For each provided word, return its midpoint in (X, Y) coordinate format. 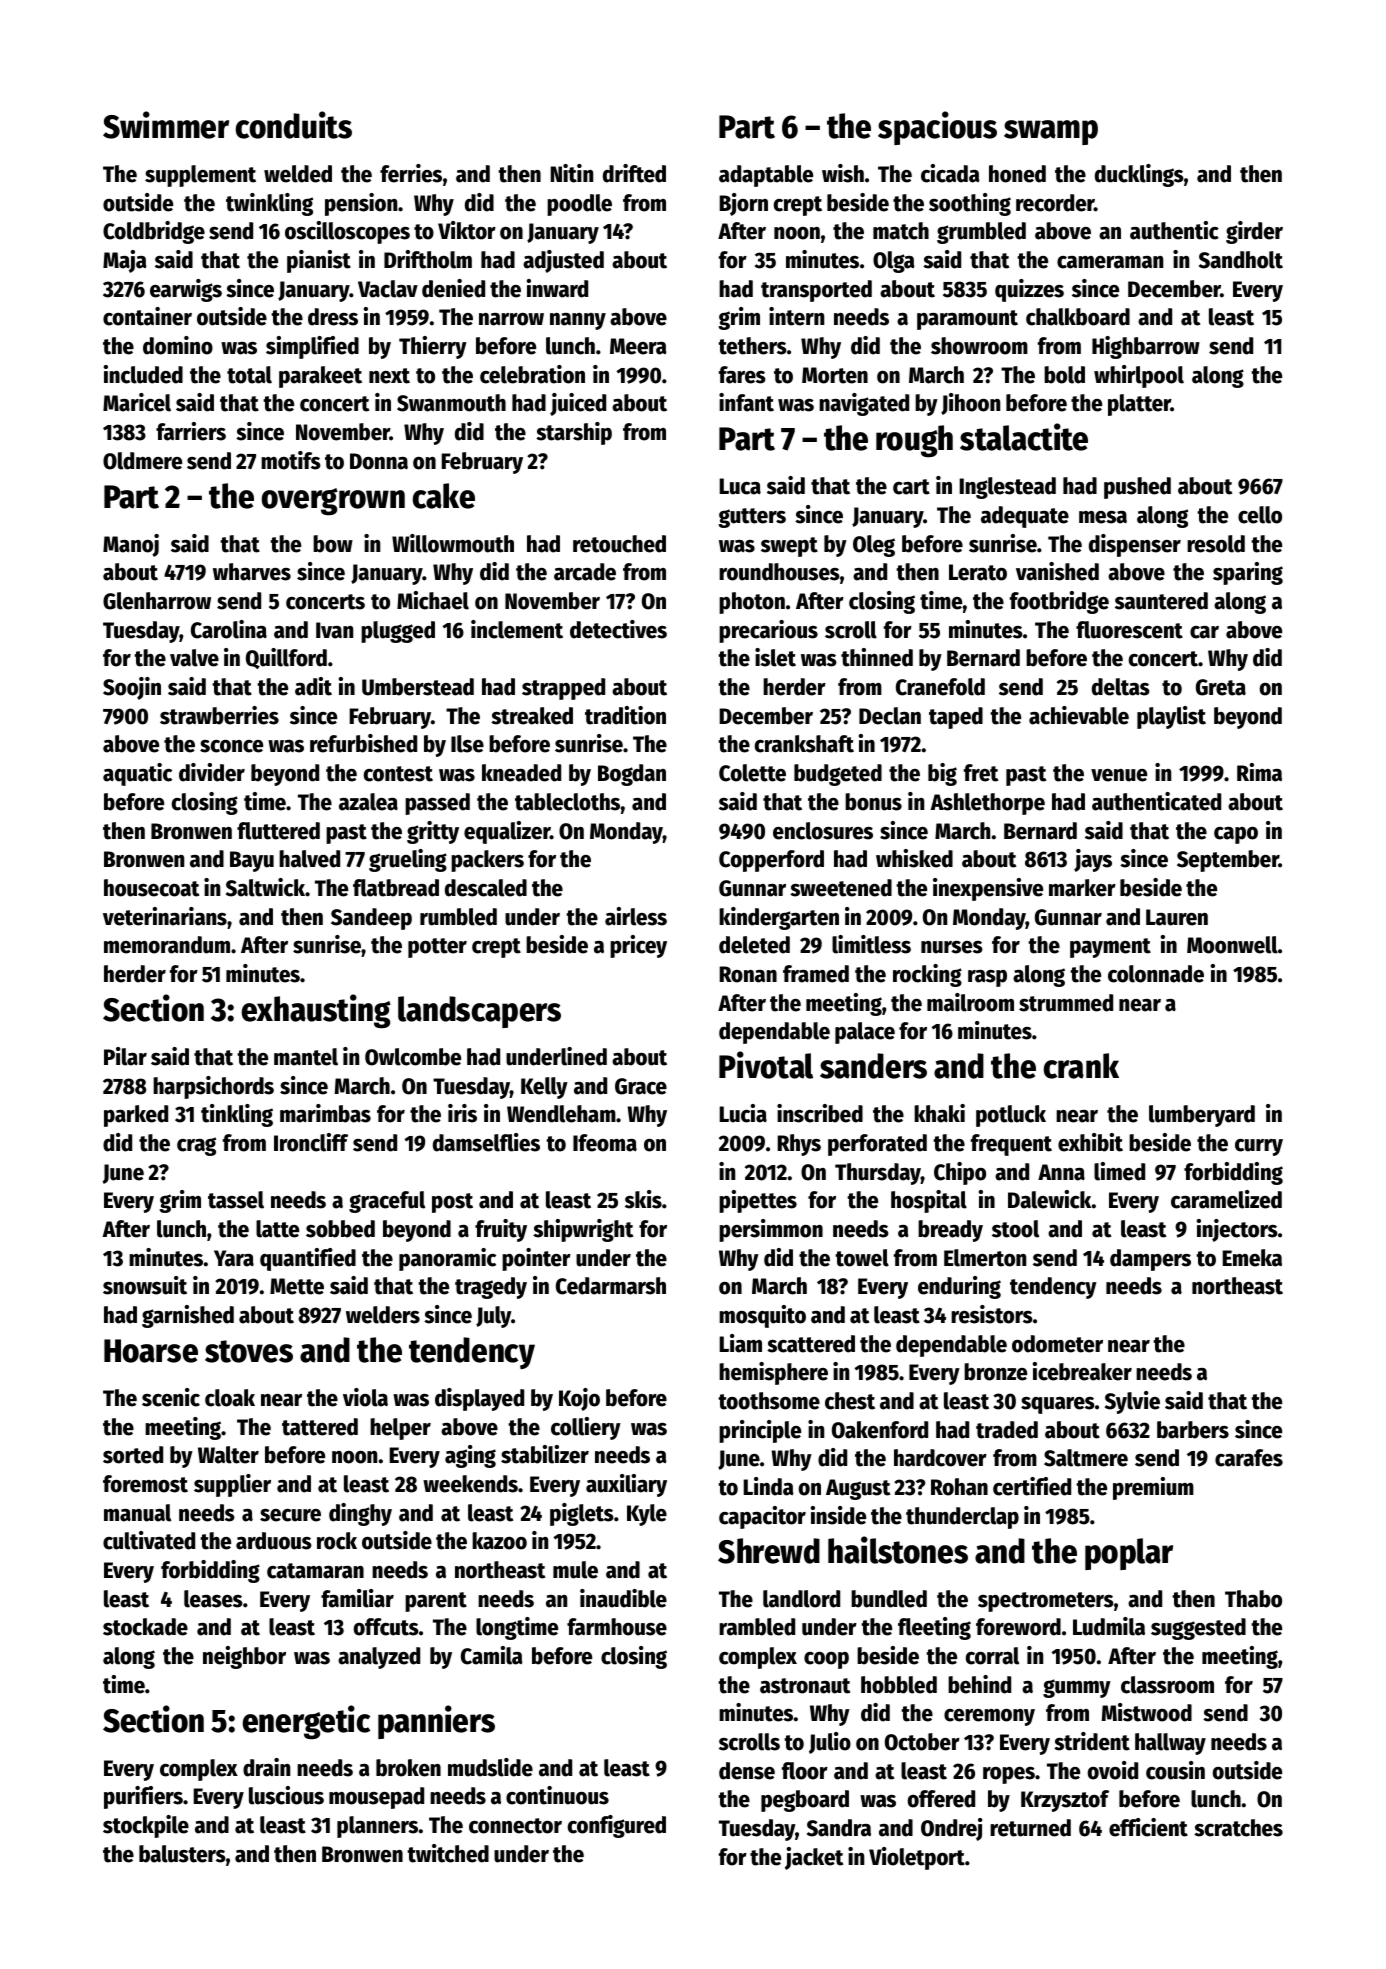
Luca (740, 486)
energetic (306, 1722)
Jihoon (970, 404)
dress (333, 317)
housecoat (151, 888)
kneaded (521, 773)
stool (1015, 1229)
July (493, 1317)
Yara (234, 1258)
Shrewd (769, 1551)
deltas (1121, 687)
